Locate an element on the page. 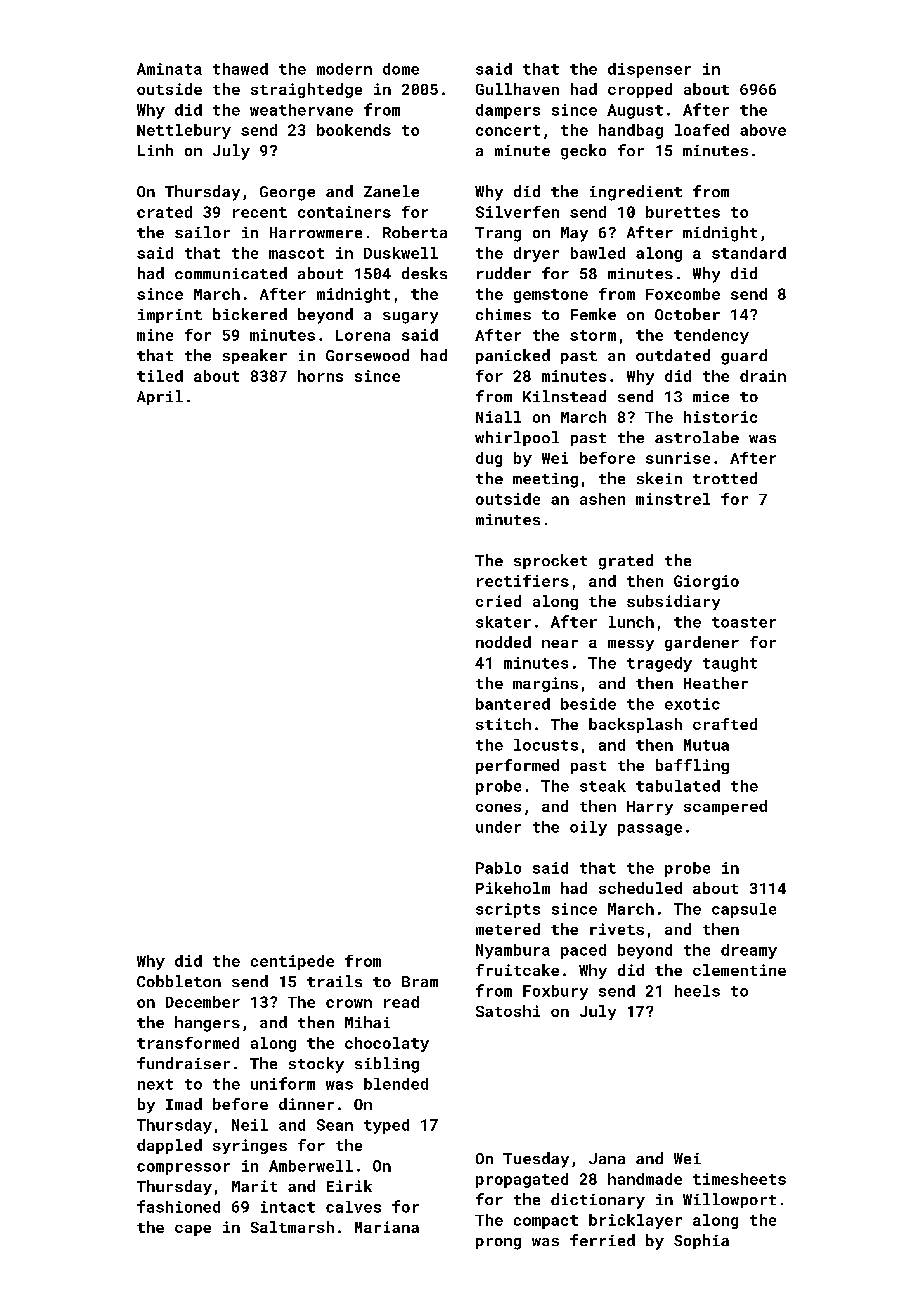 This document has width=924, height=1314. Mariana is located at coordinates (387, 1227).
